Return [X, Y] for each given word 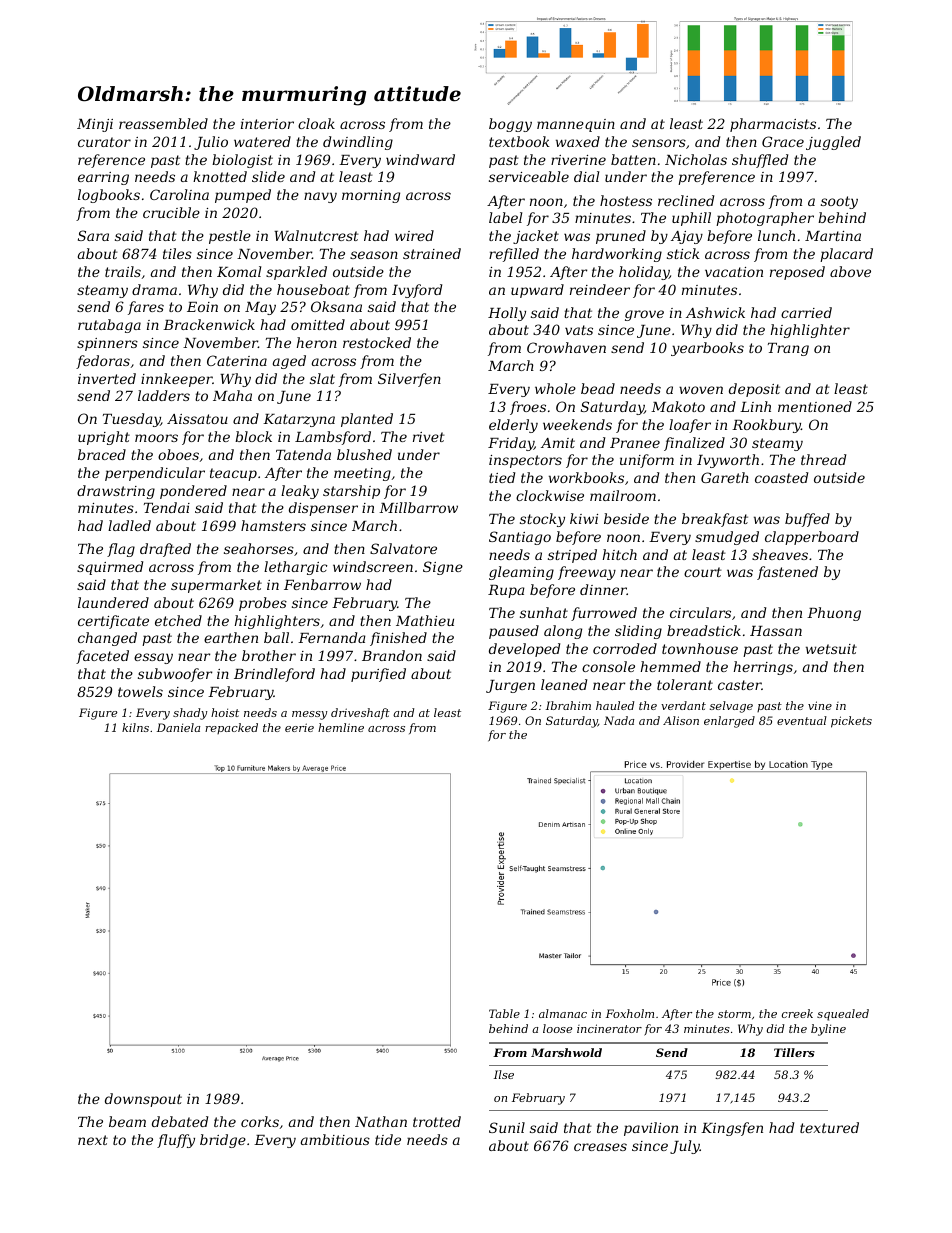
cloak [316, 123]
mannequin [576, 125]
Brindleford [274, 675]
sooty [839, 202]
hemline [341, 727]
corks [260, 1121]
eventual [802, 720]
